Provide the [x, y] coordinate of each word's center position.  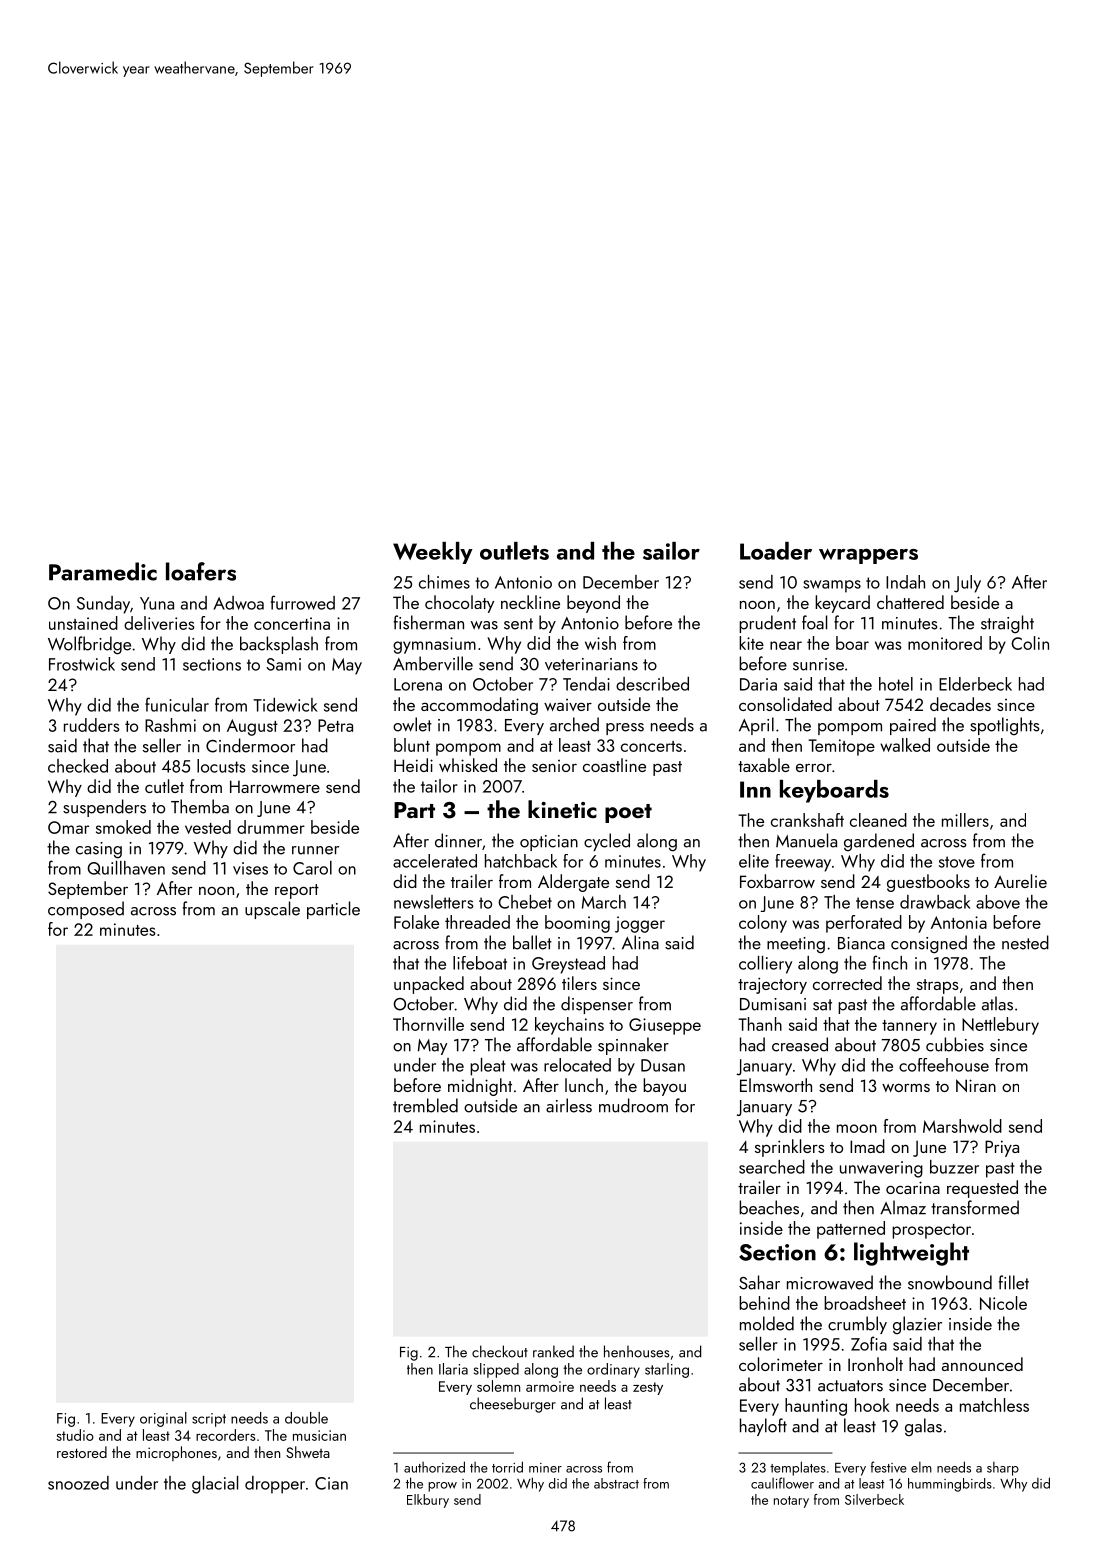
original [163, 1419]
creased [800, 1044]
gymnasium [434, 645]
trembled [425, 1105]
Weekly [433, 553]
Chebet [525, 902]
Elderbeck [975, 684]
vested [208, 827]
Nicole [1003, 1303]
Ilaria [453, 1369]
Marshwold [962, 1126]
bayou [664, 1087]
